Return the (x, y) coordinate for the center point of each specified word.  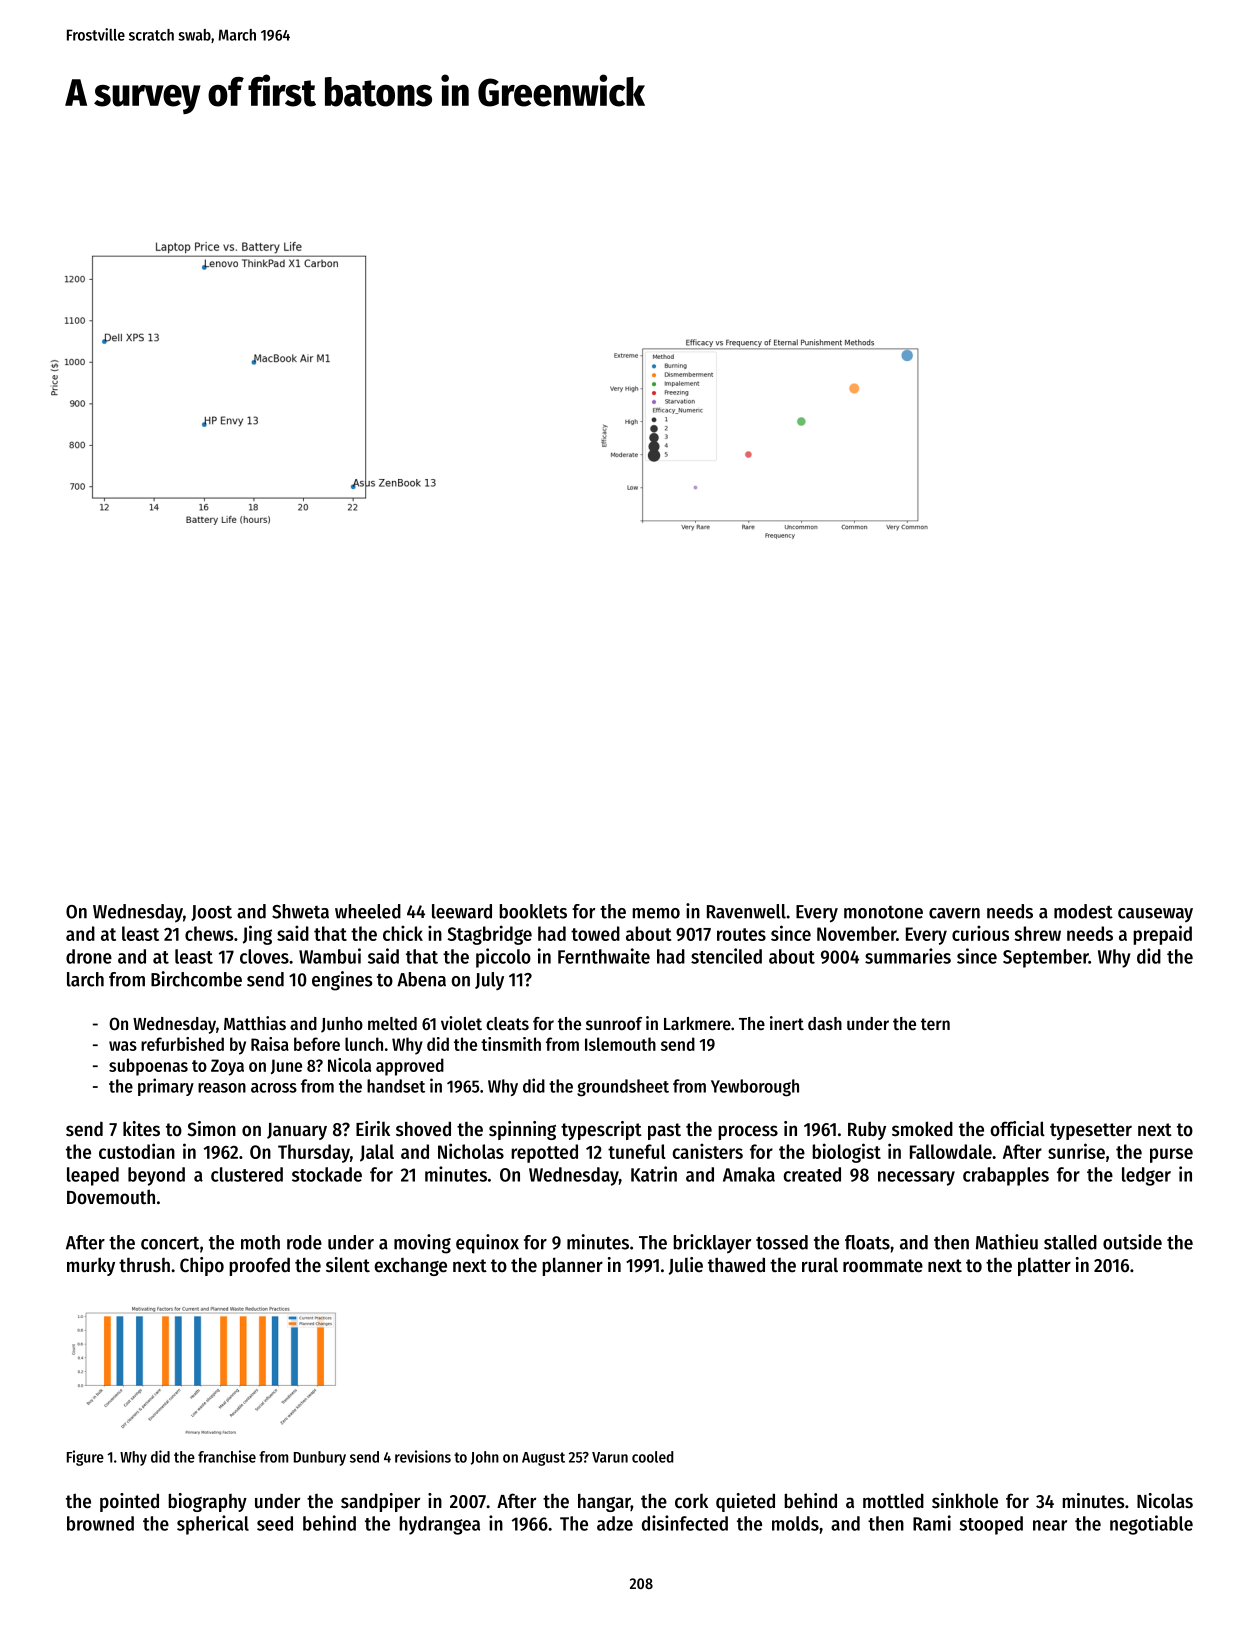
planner (572, 1266)
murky (91, 1266)
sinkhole (965, 1501)
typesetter (1091, 1131)
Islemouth (620, 1044)
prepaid (1162, 935)
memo (656, 913)
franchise (227, 1456)
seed (275, 1523)
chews (209, 933)
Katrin (654, 1174)
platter (1044, 1267)
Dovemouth (111, 1197)
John (485, 1458)
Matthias (255, 1023)
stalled (1070, 1242)
